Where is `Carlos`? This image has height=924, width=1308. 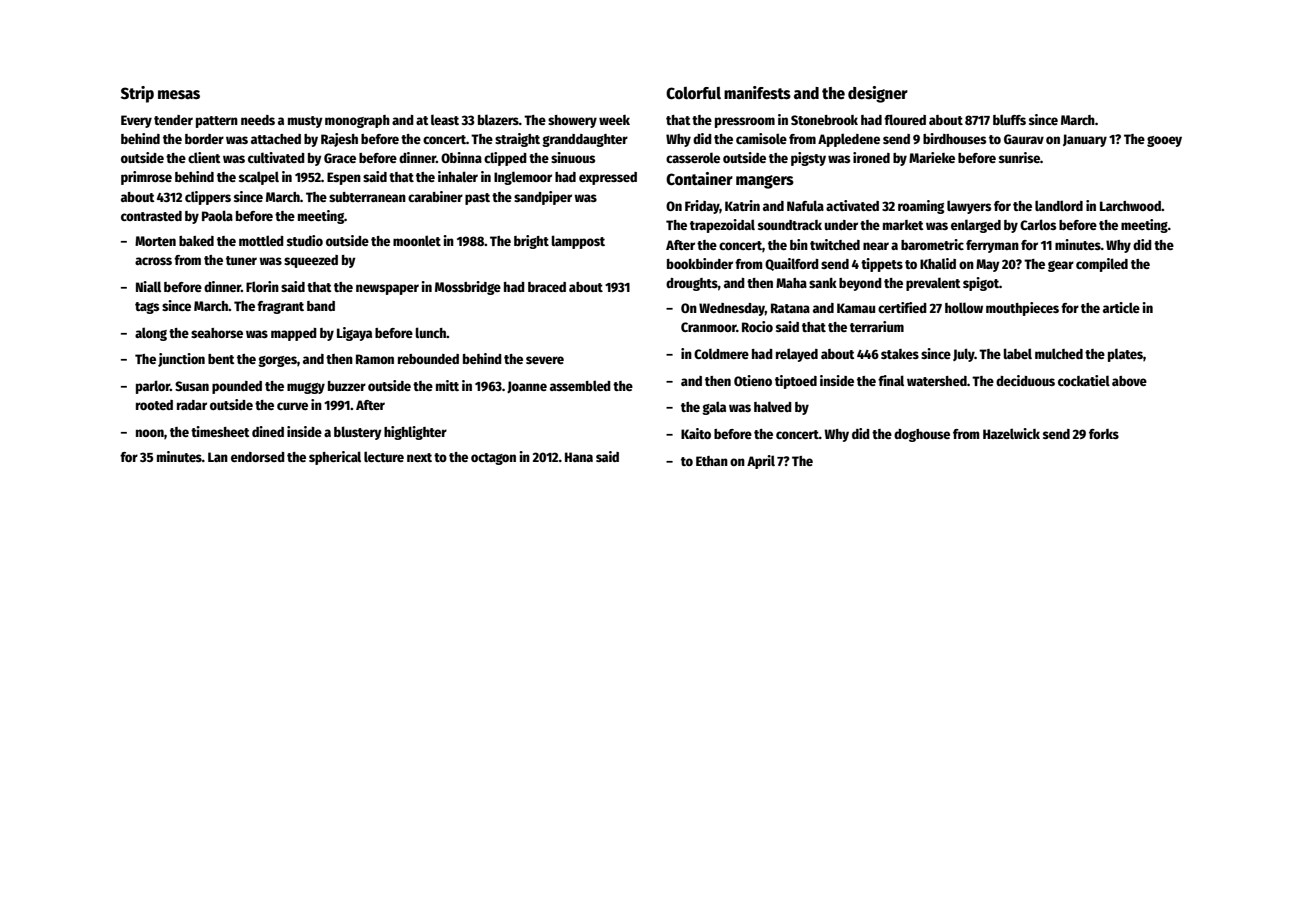
Carlos is located at coordinates (1038, 224).
